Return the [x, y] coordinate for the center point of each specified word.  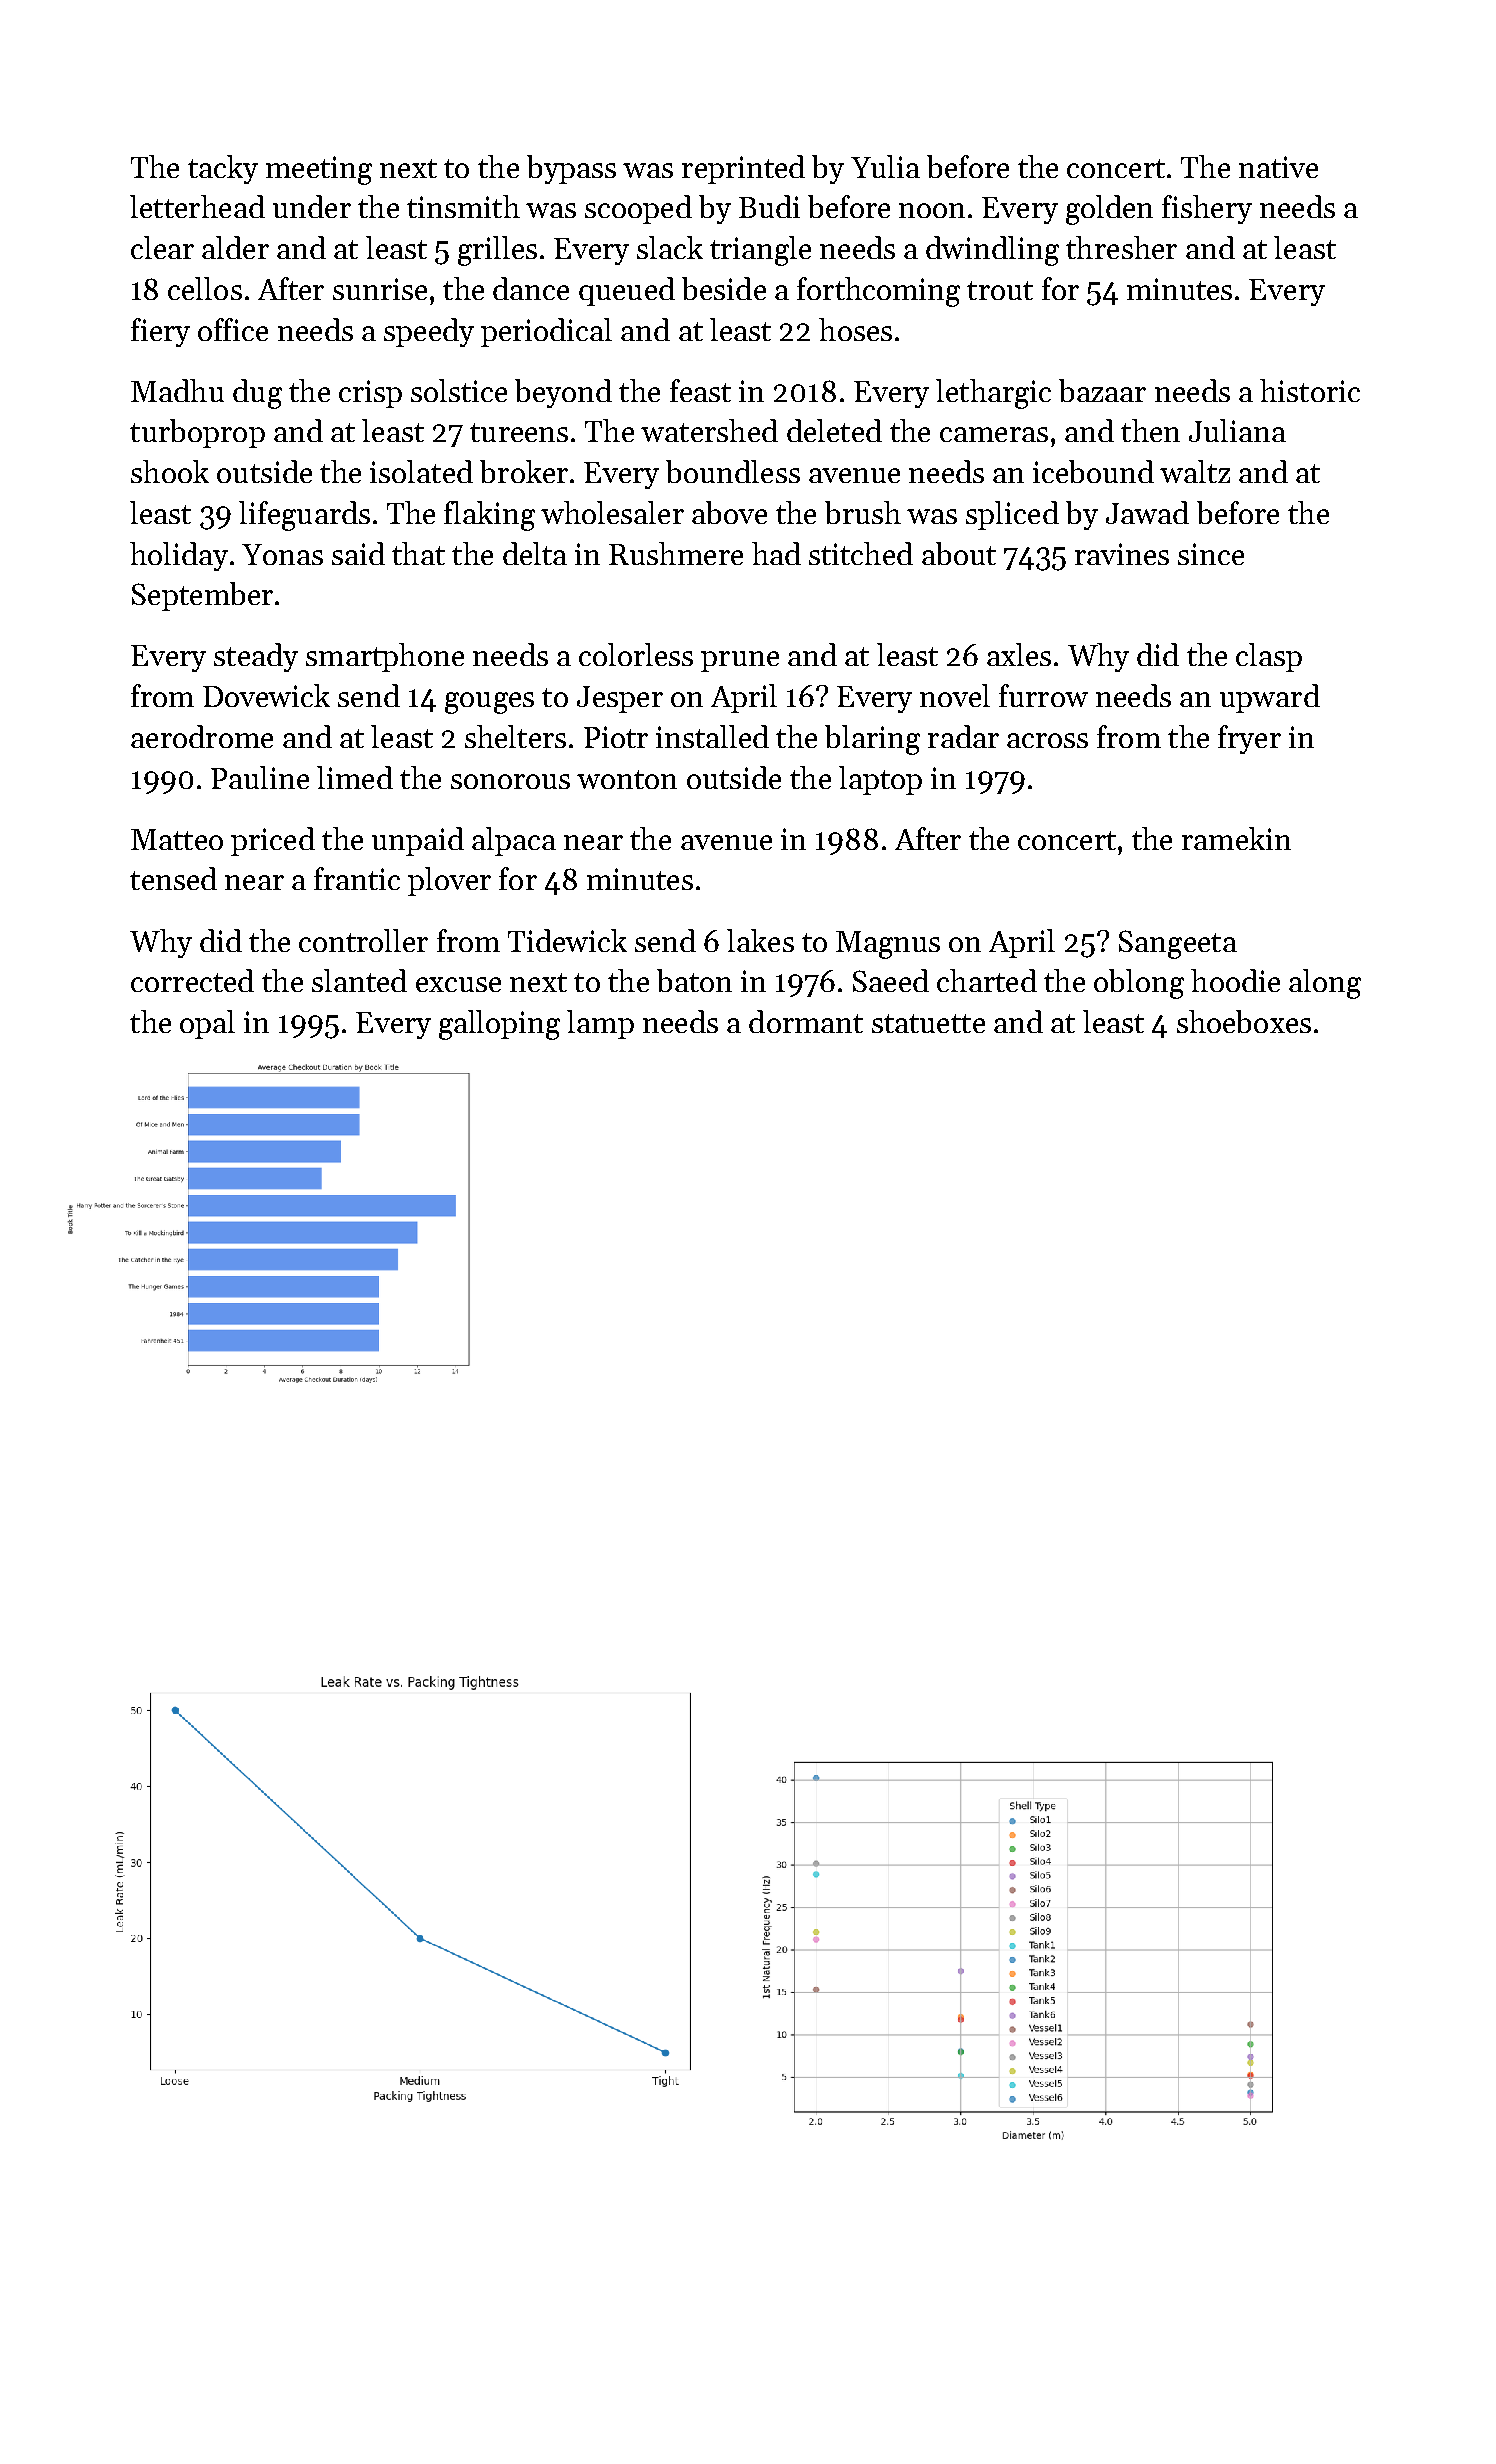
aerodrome [202, 736]
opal [207, 1024]
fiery [160, 332]
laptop [880, 780]
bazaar [1102, 390]
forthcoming [878, 292]
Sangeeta [1178, 944]
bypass [571, 169]
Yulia [885, 166]
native [1278, 167]
